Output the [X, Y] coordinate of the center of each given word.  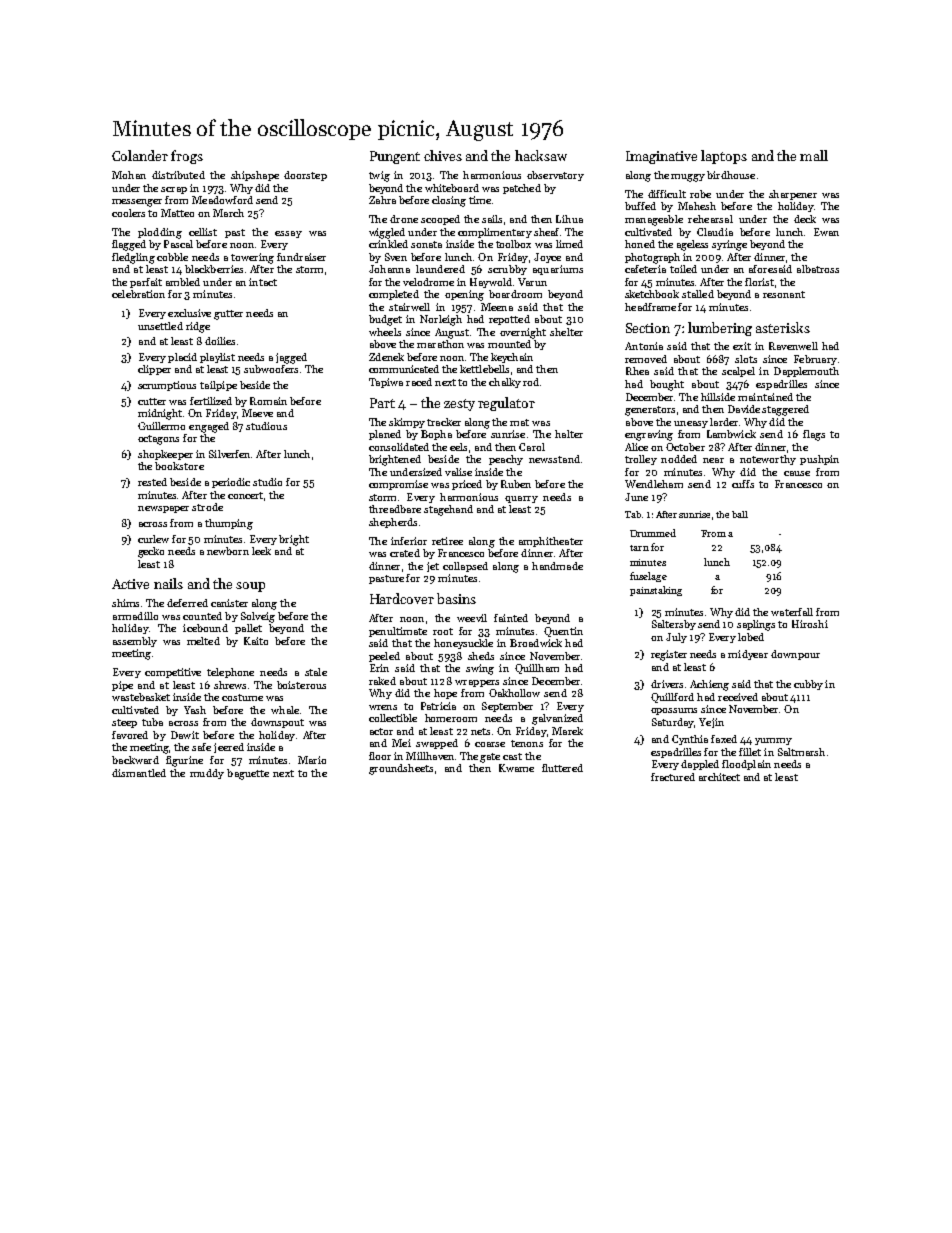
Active [130, 584]
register [669, 655]
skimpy [407, 423]
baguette [248, 774]
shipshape [255, 176]
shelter [566, 332]
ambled [183, 282]
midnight [160, 414]
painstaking [656, 591]
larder [724, 422]
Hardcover [402, 598]
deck [805, 219]
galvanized [557, 719]
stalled [698, 294]
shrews [230, 685]
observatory [555, 176]
